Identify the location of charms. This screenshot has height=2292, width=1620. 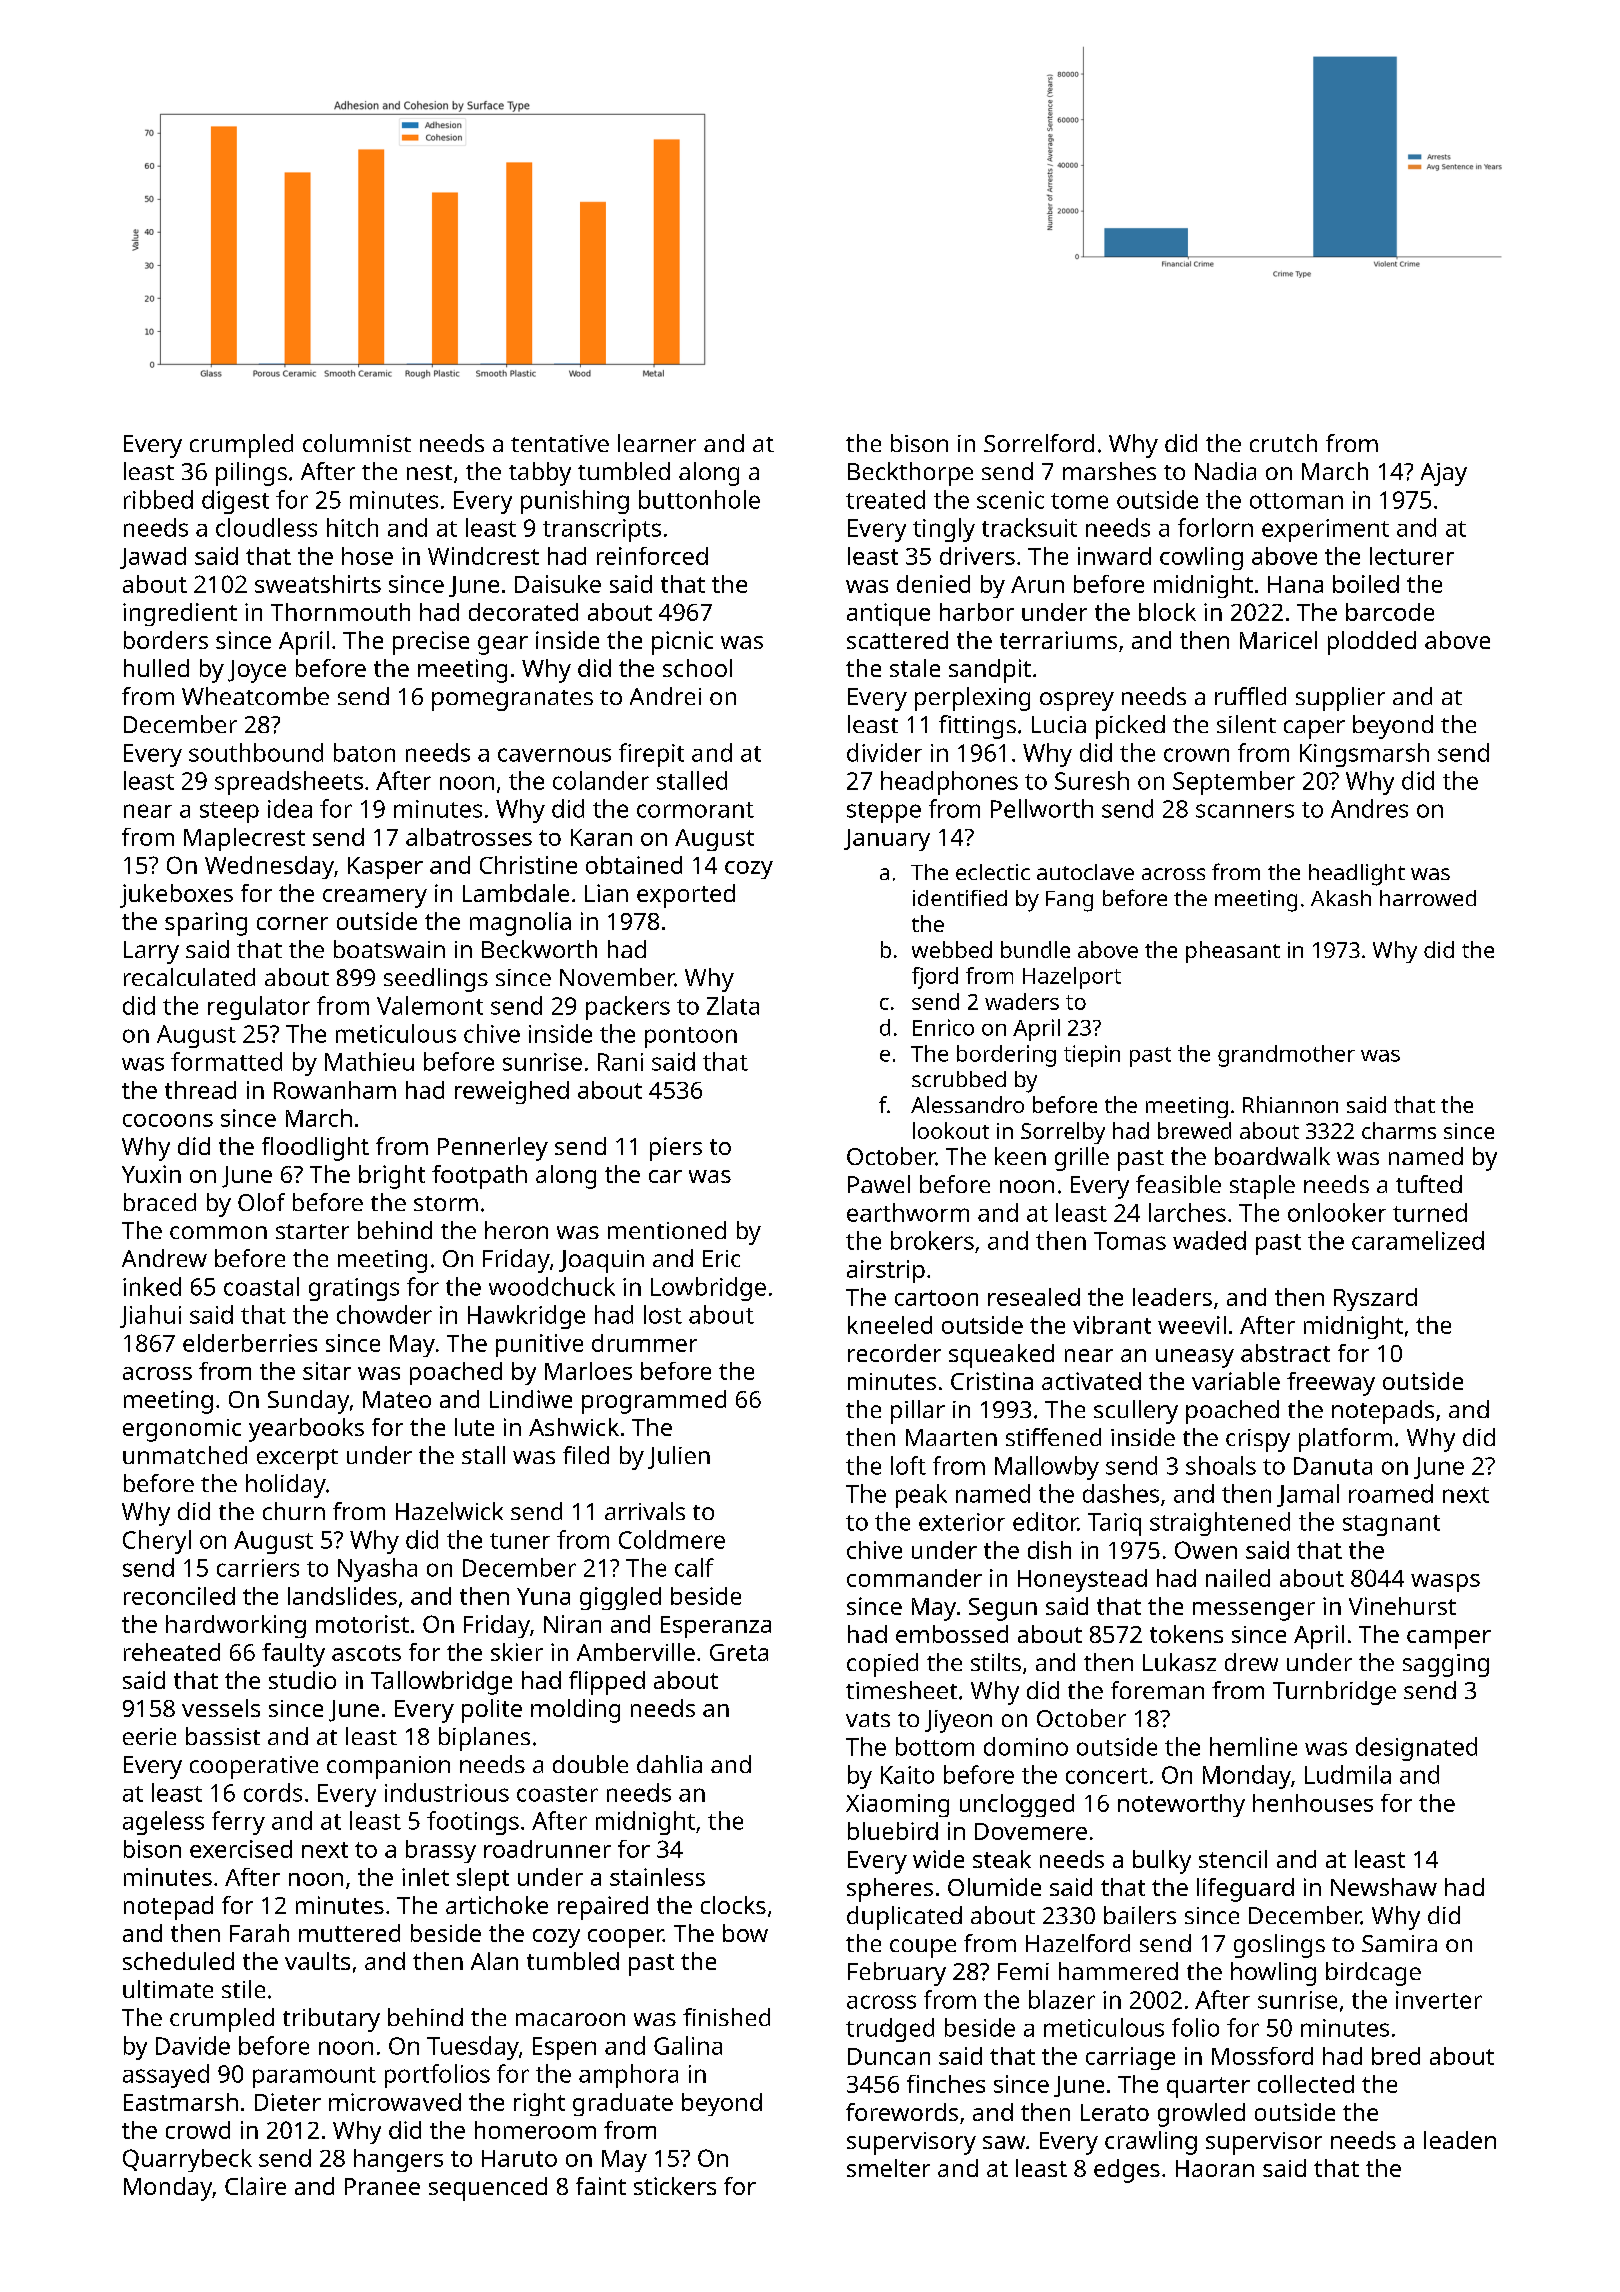
(1399, 1130).
